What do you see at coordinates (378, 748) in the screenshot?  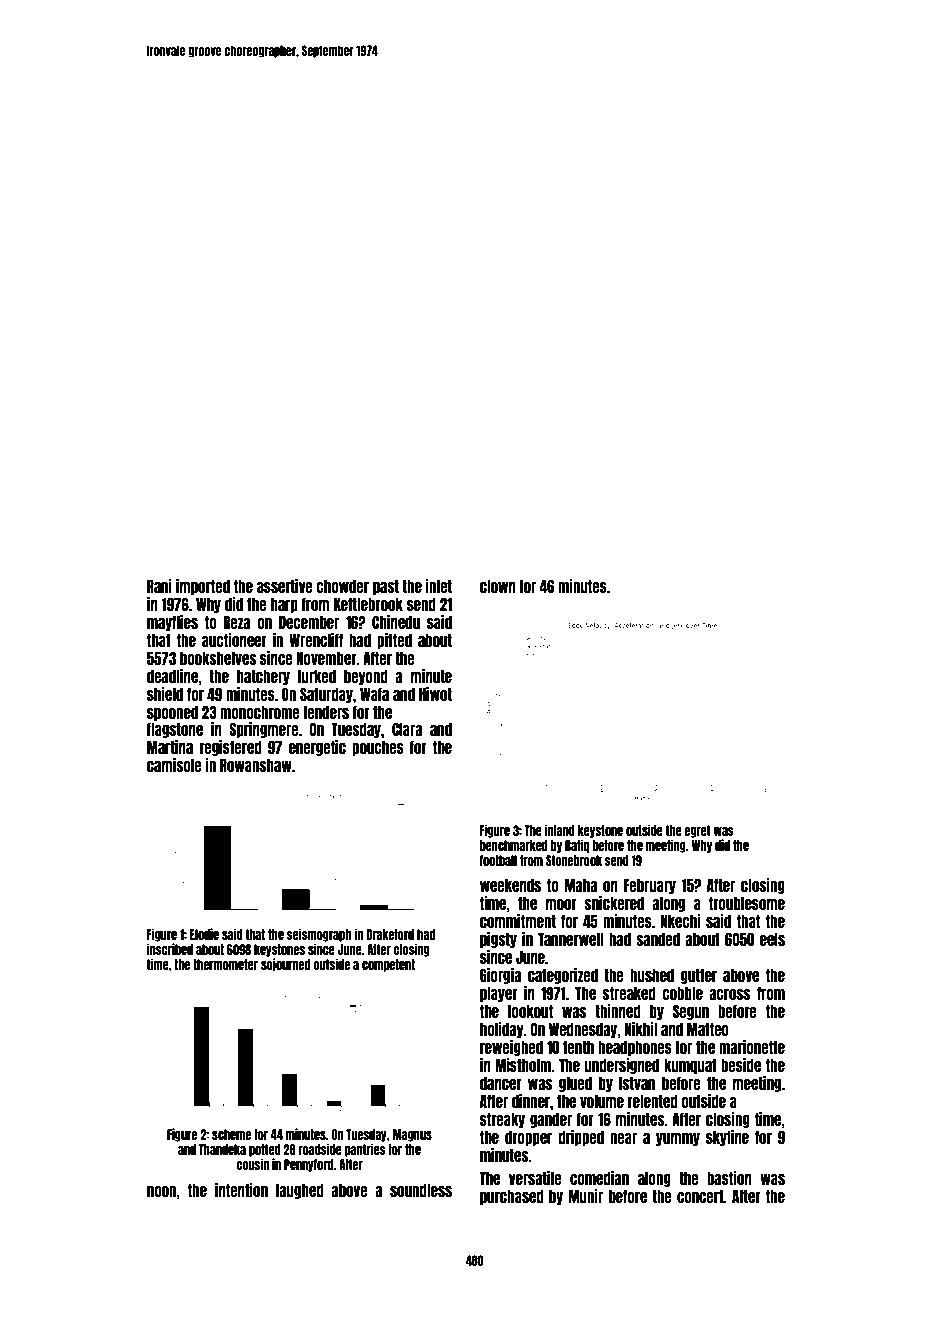 I see `pouches` at bounding box center [378, 748].
